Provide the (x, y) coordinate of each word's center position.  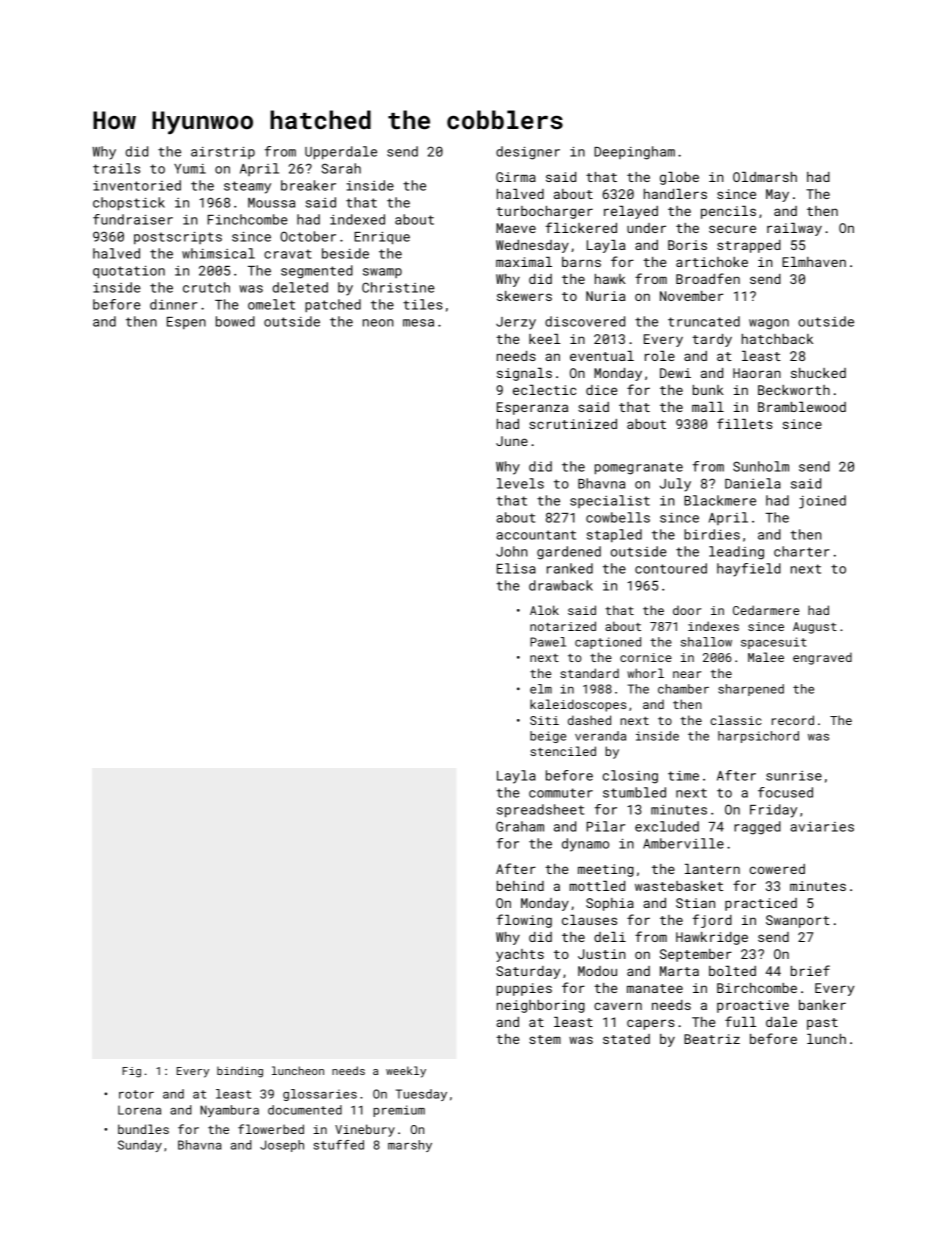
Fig (131, 1072)
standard (589, 673)
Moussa (271, 203)
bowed (235, 321)
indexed (357, 219)
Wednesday (532, 246)
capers (651, 1024)
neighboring (541, 1006)
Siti (544, 720)
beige (548, 737)
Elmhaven (814, 262)
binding (240, 1072)
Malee (766, 657)
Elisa (516, 568)
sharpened (751, 690)
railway (794, 229)
